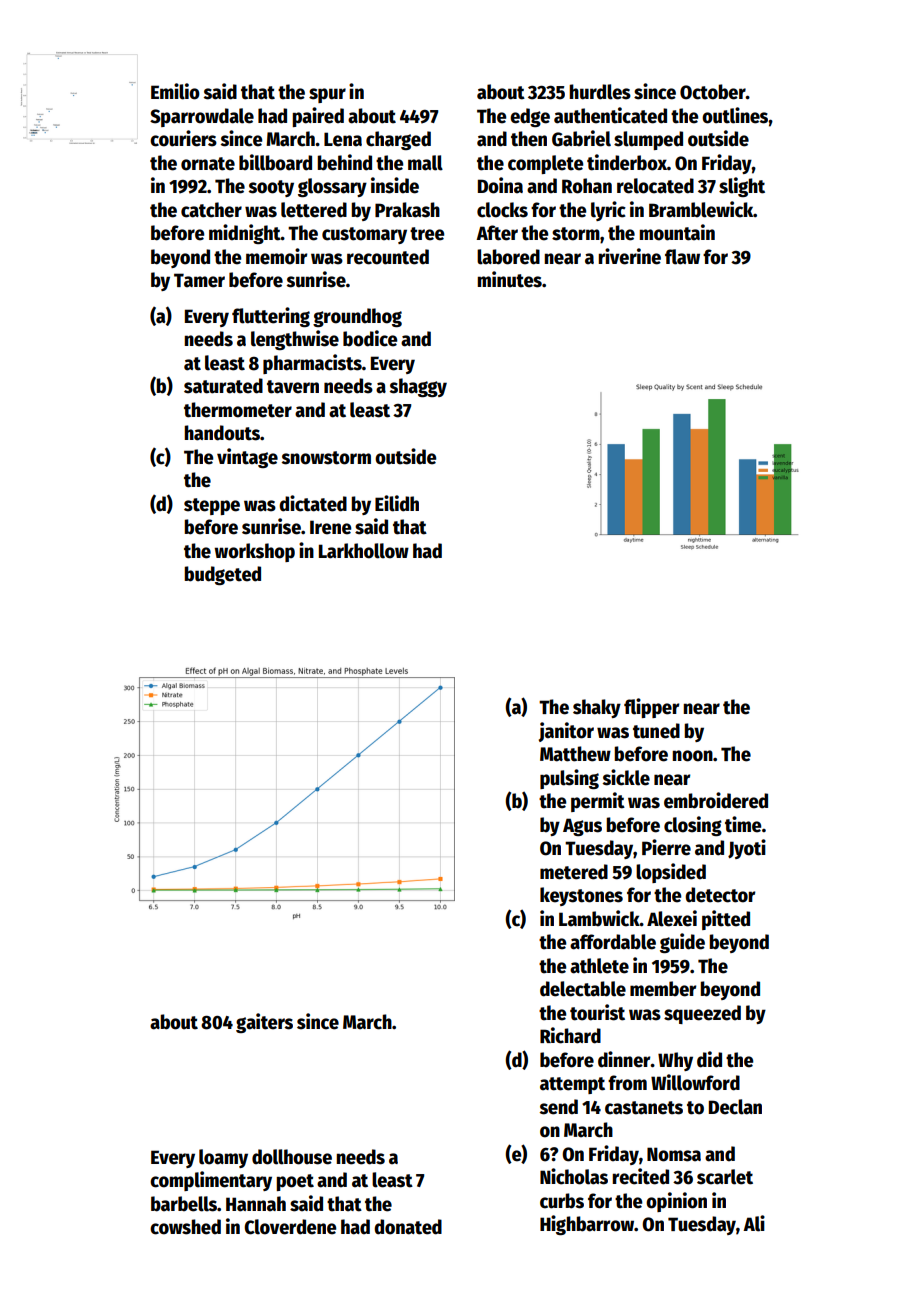 The image size is (924, 1311). What do you see at coordinates (651, 708) in the screenshot?
I see `flipper` at bounding box center [651, 708].
